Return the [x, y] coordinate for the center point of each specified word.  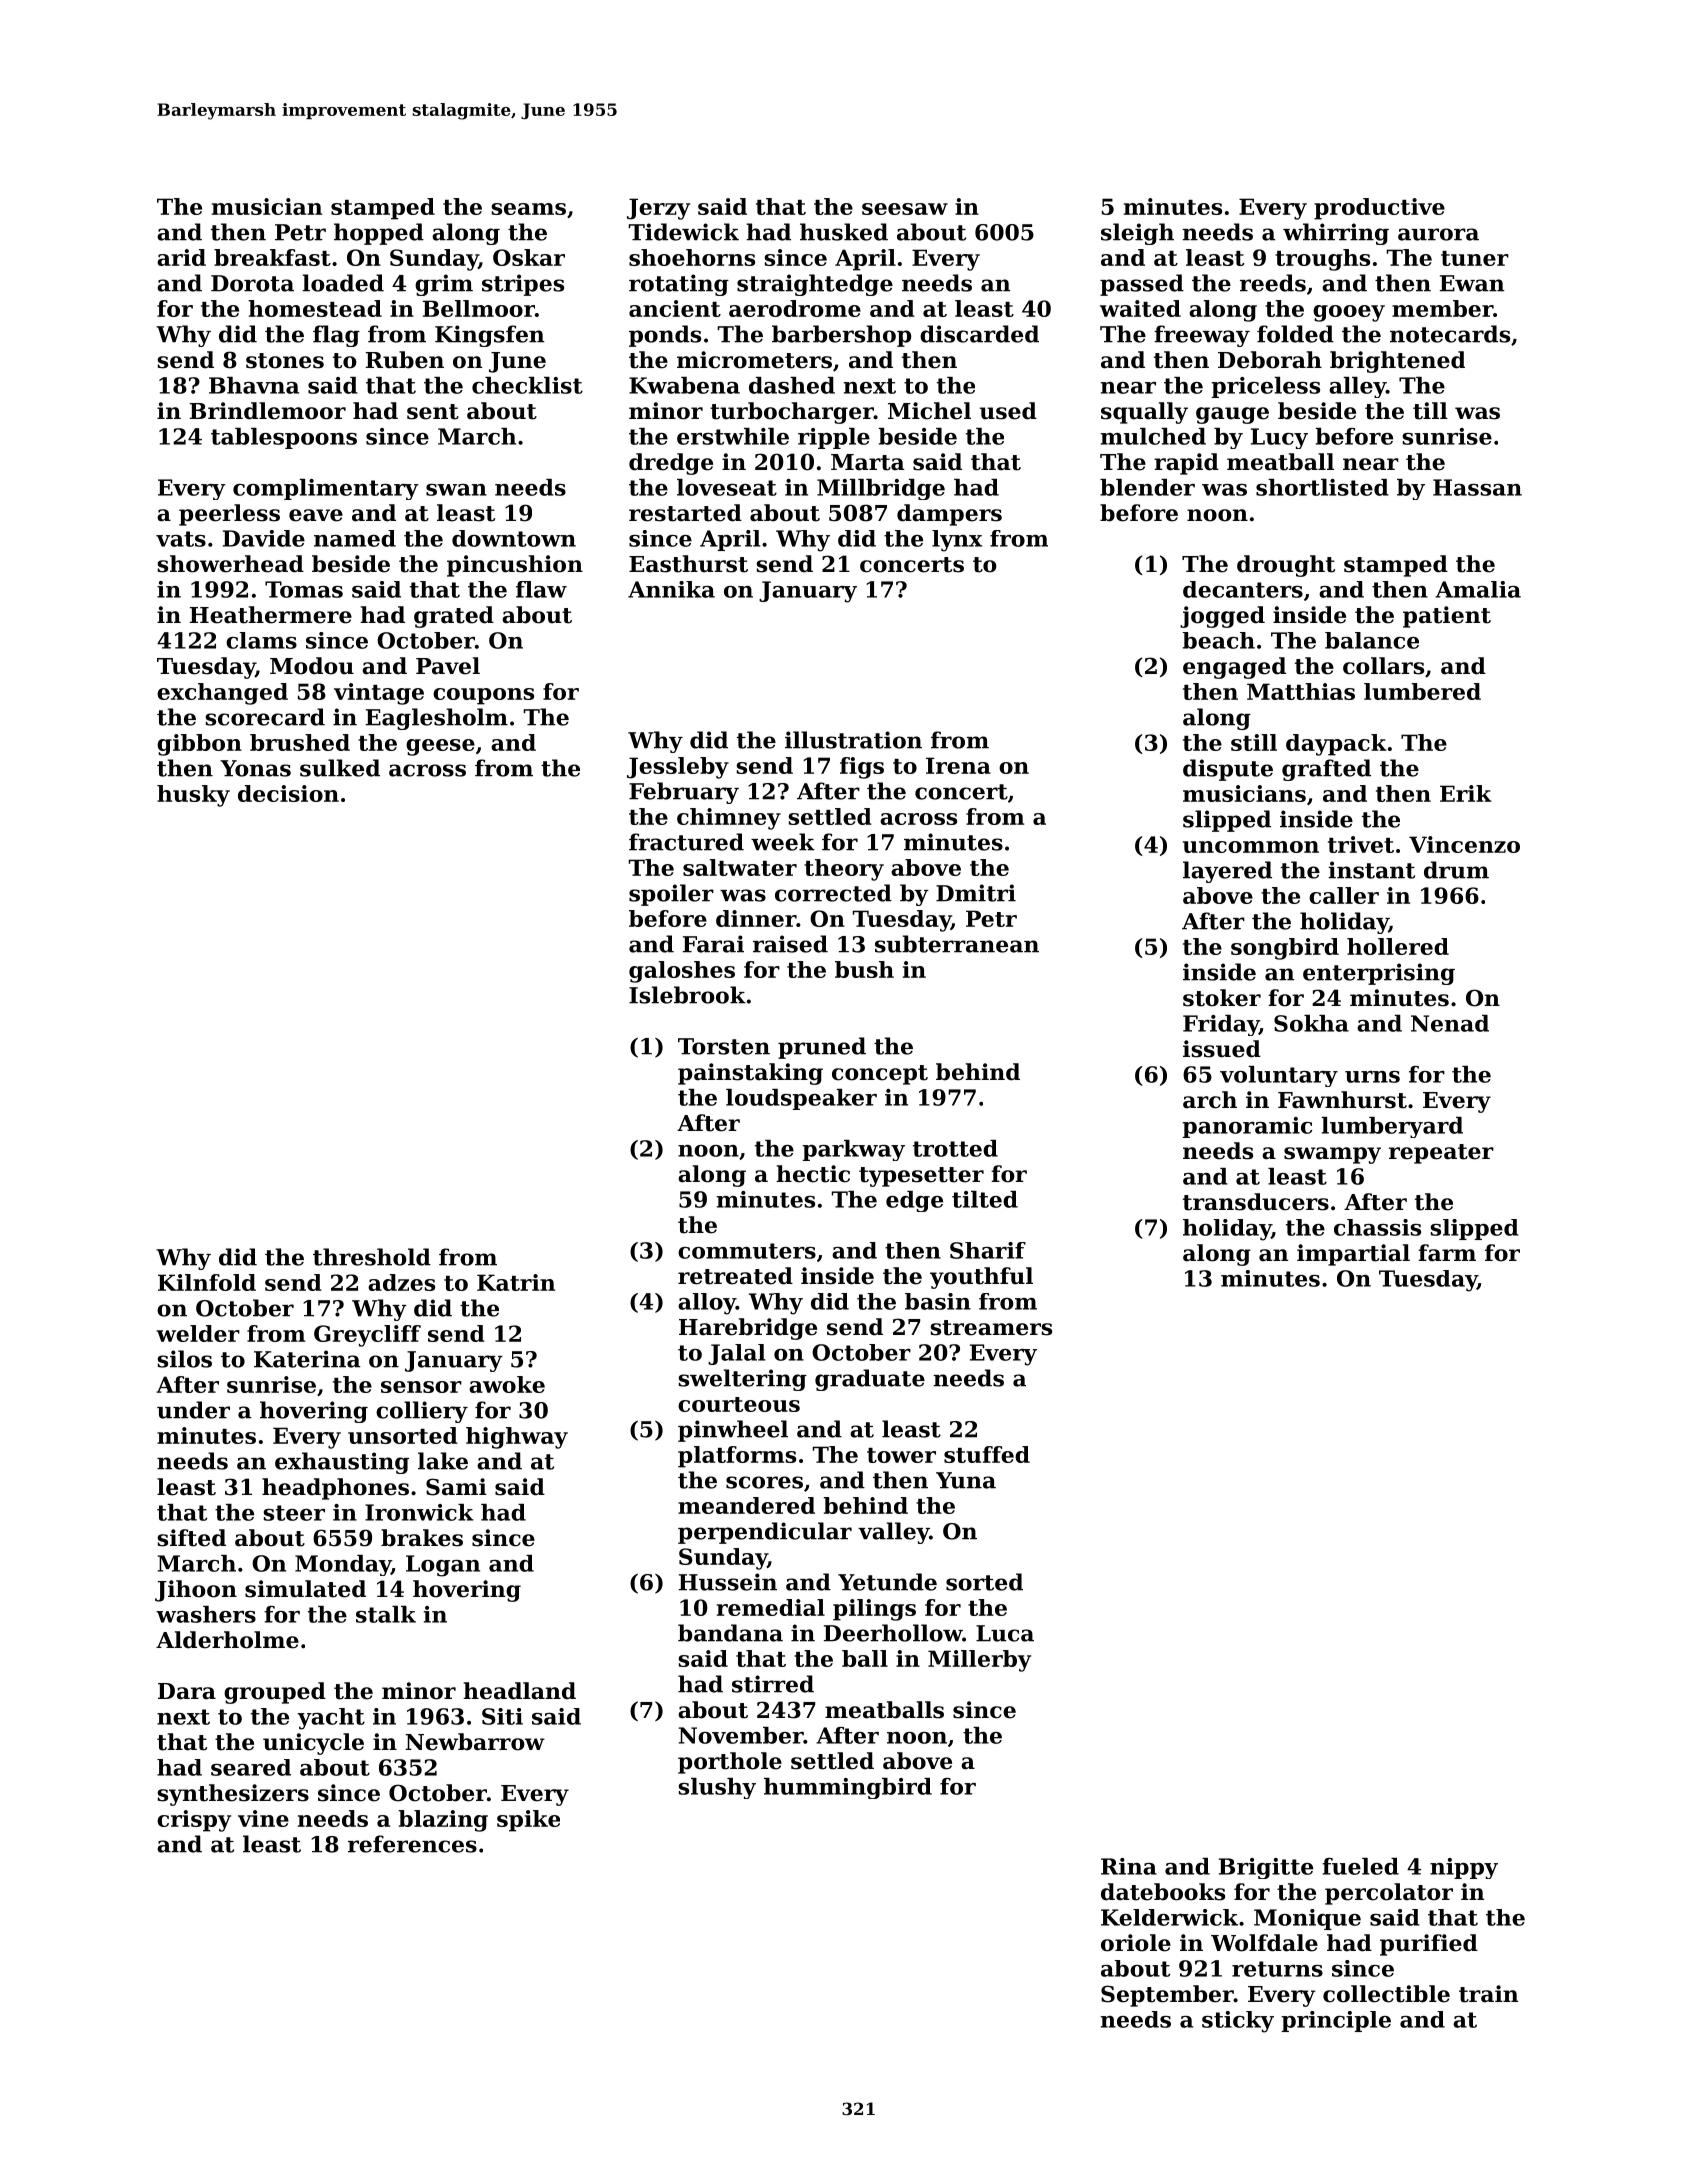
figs [862, 768]
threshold [372, 1257]
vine [263, 1818]
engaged [1234, 668]
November [741, 1735]
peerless [229, 515]
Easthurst [688, 564]
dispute [1228, 770]
